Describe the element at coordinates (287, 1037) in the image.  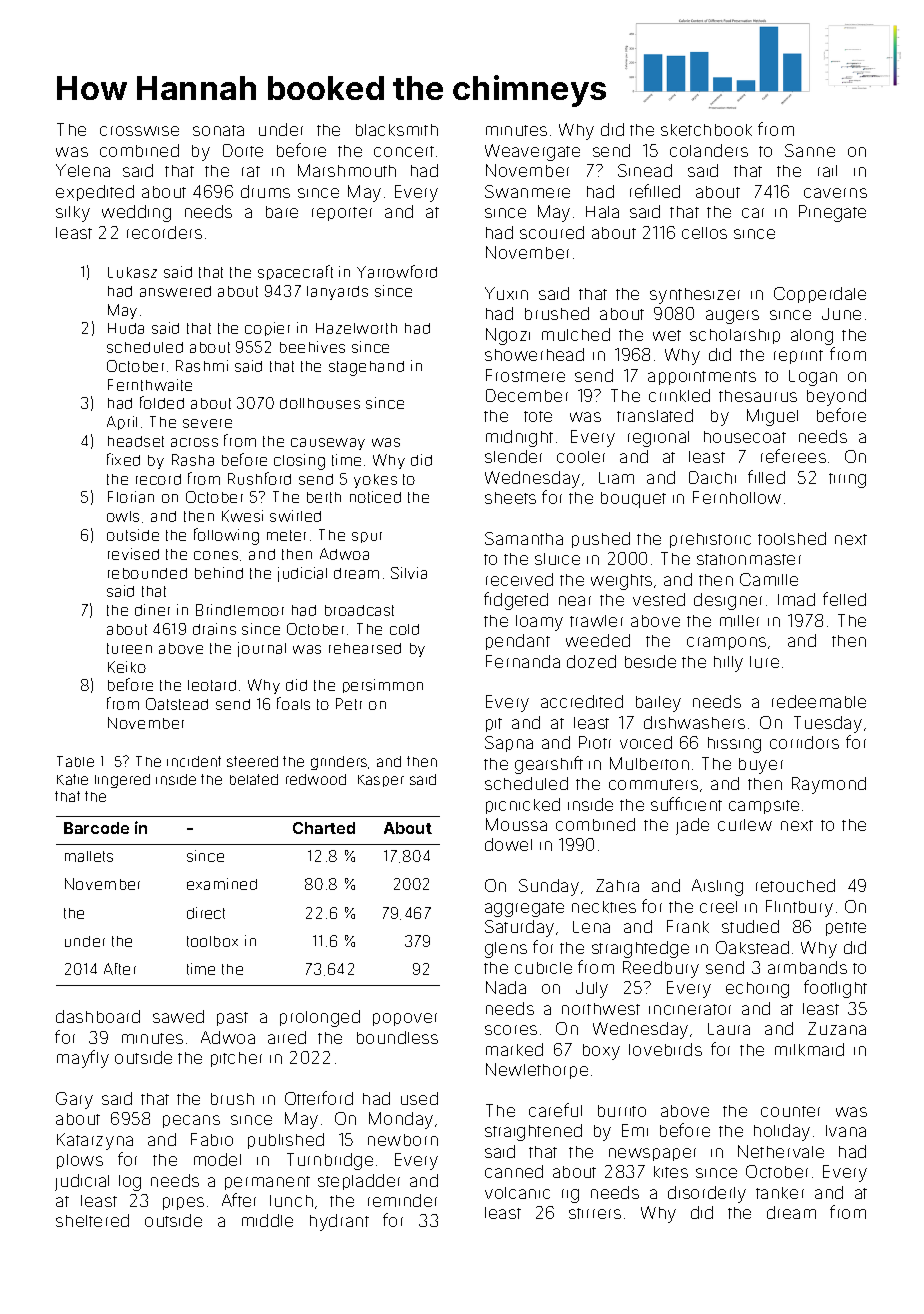
I see `aired` at that location.
